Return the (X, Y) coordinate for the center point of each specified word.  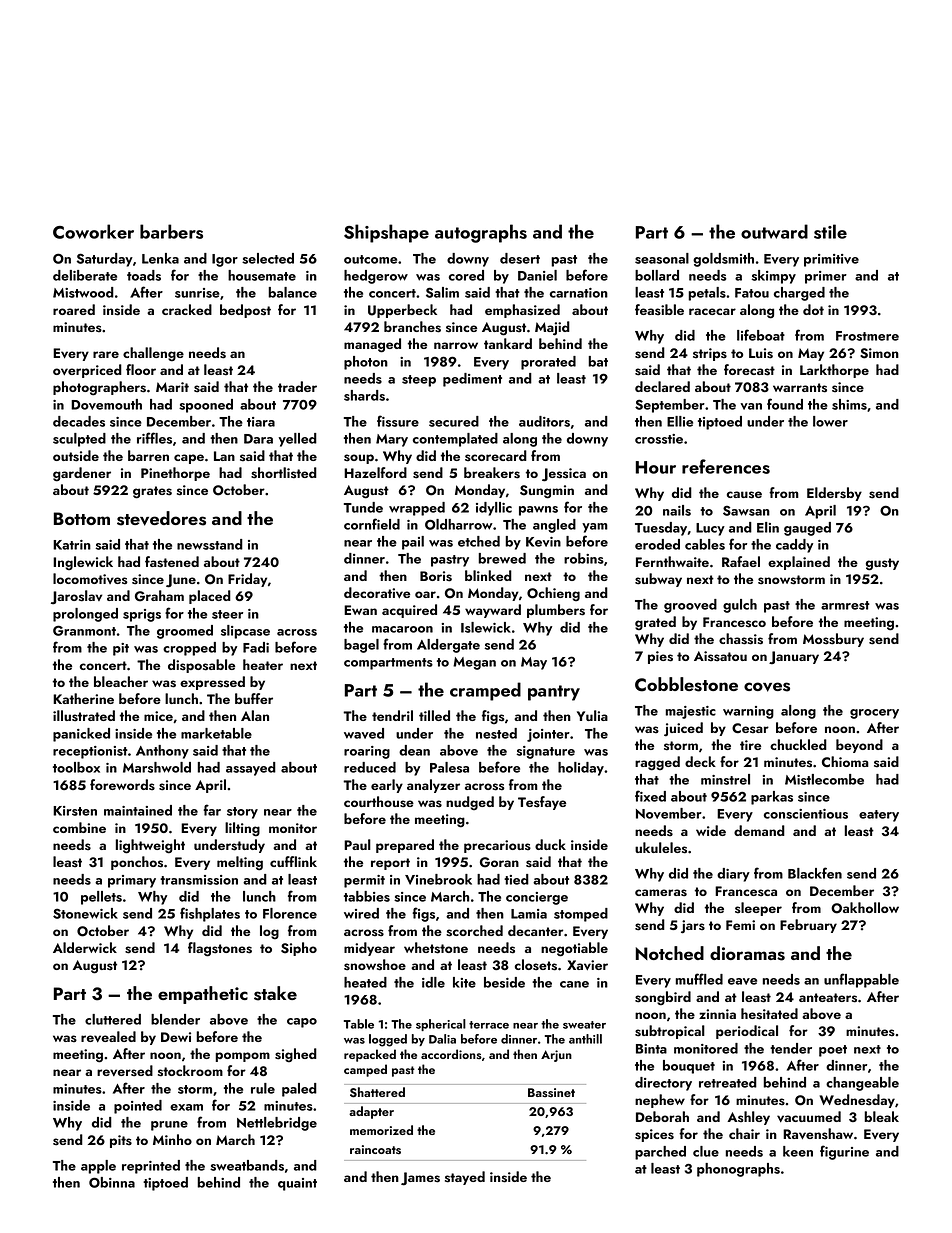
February (808, 926)
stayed (465, 1178)
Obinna (112, 1182)
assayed (251, 769)
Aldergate (448, 646)
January (794, 658)
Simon (879, 353)
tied (516, 879)
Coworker (93, 231)
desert (520, 258)
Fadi (256, 647)
